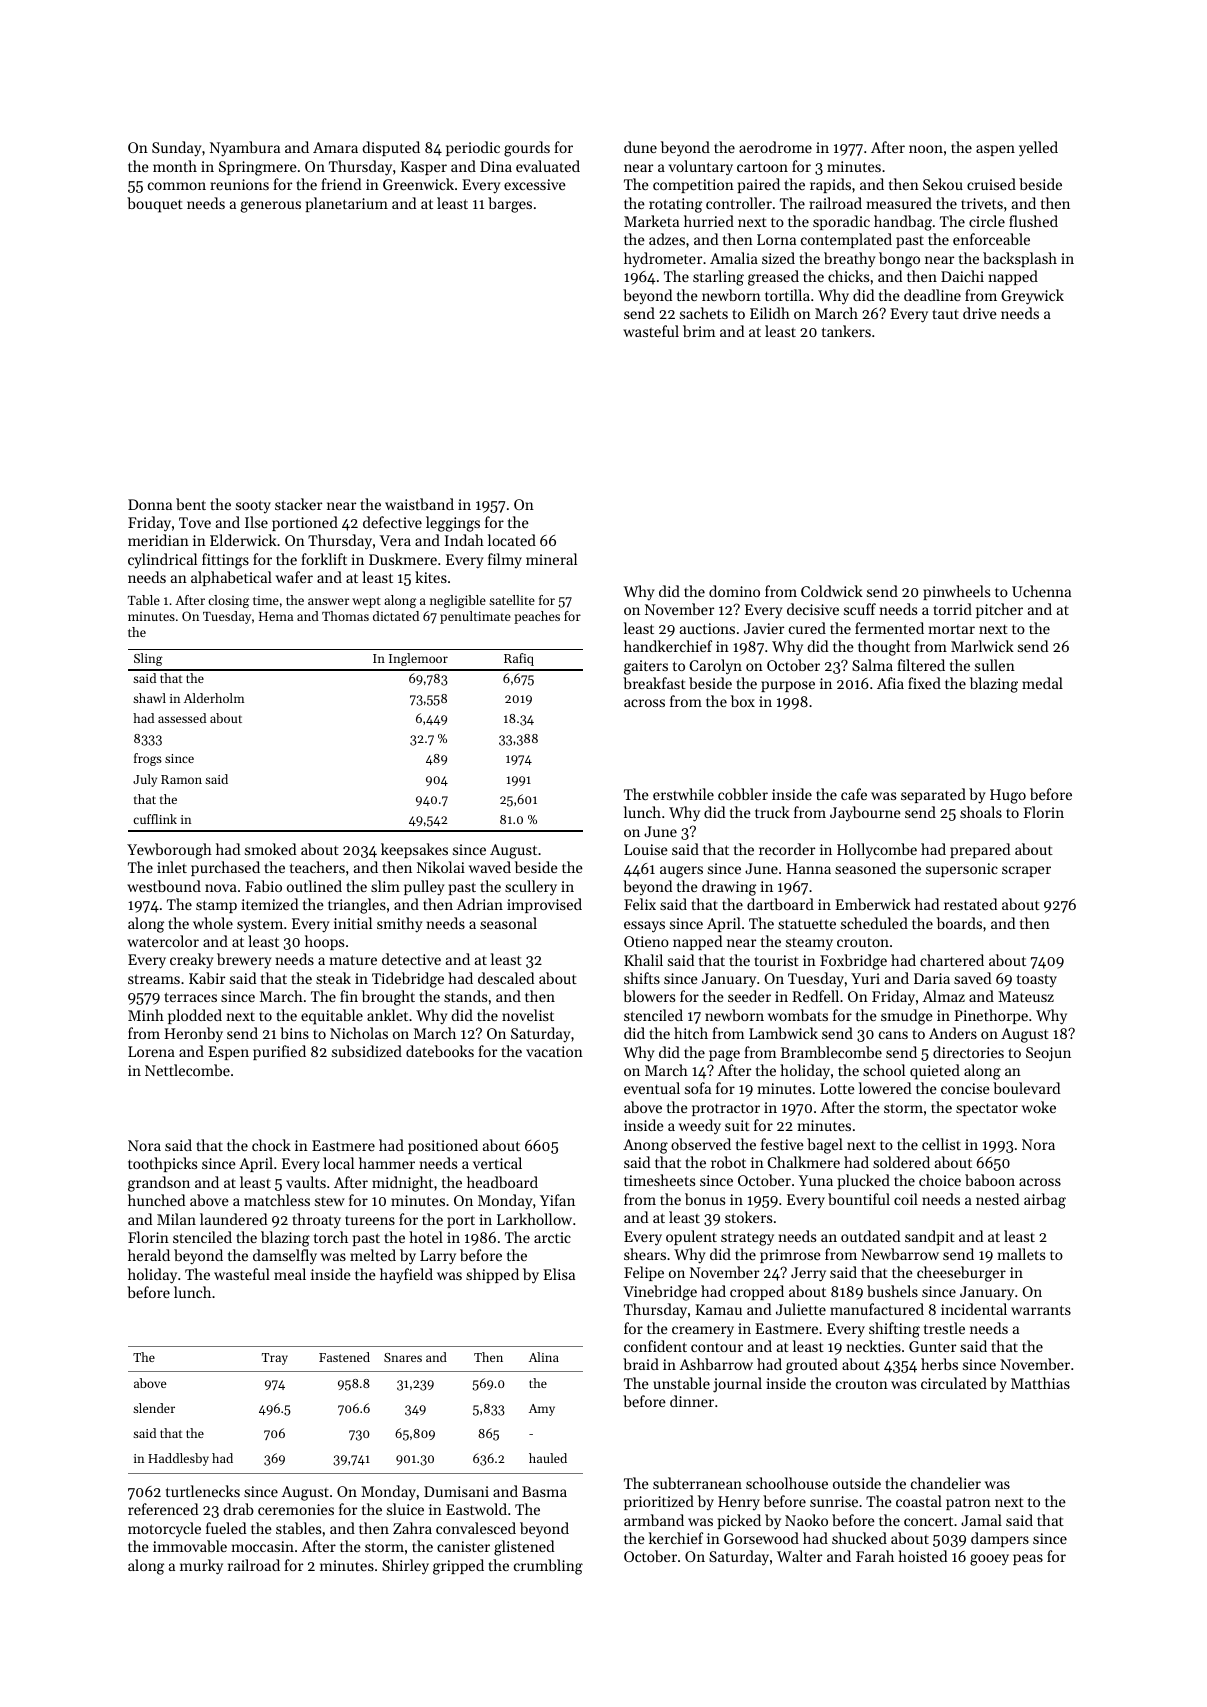 This document has height=1707, width=1207. I want to click on bouquet, so click(155, 205).
